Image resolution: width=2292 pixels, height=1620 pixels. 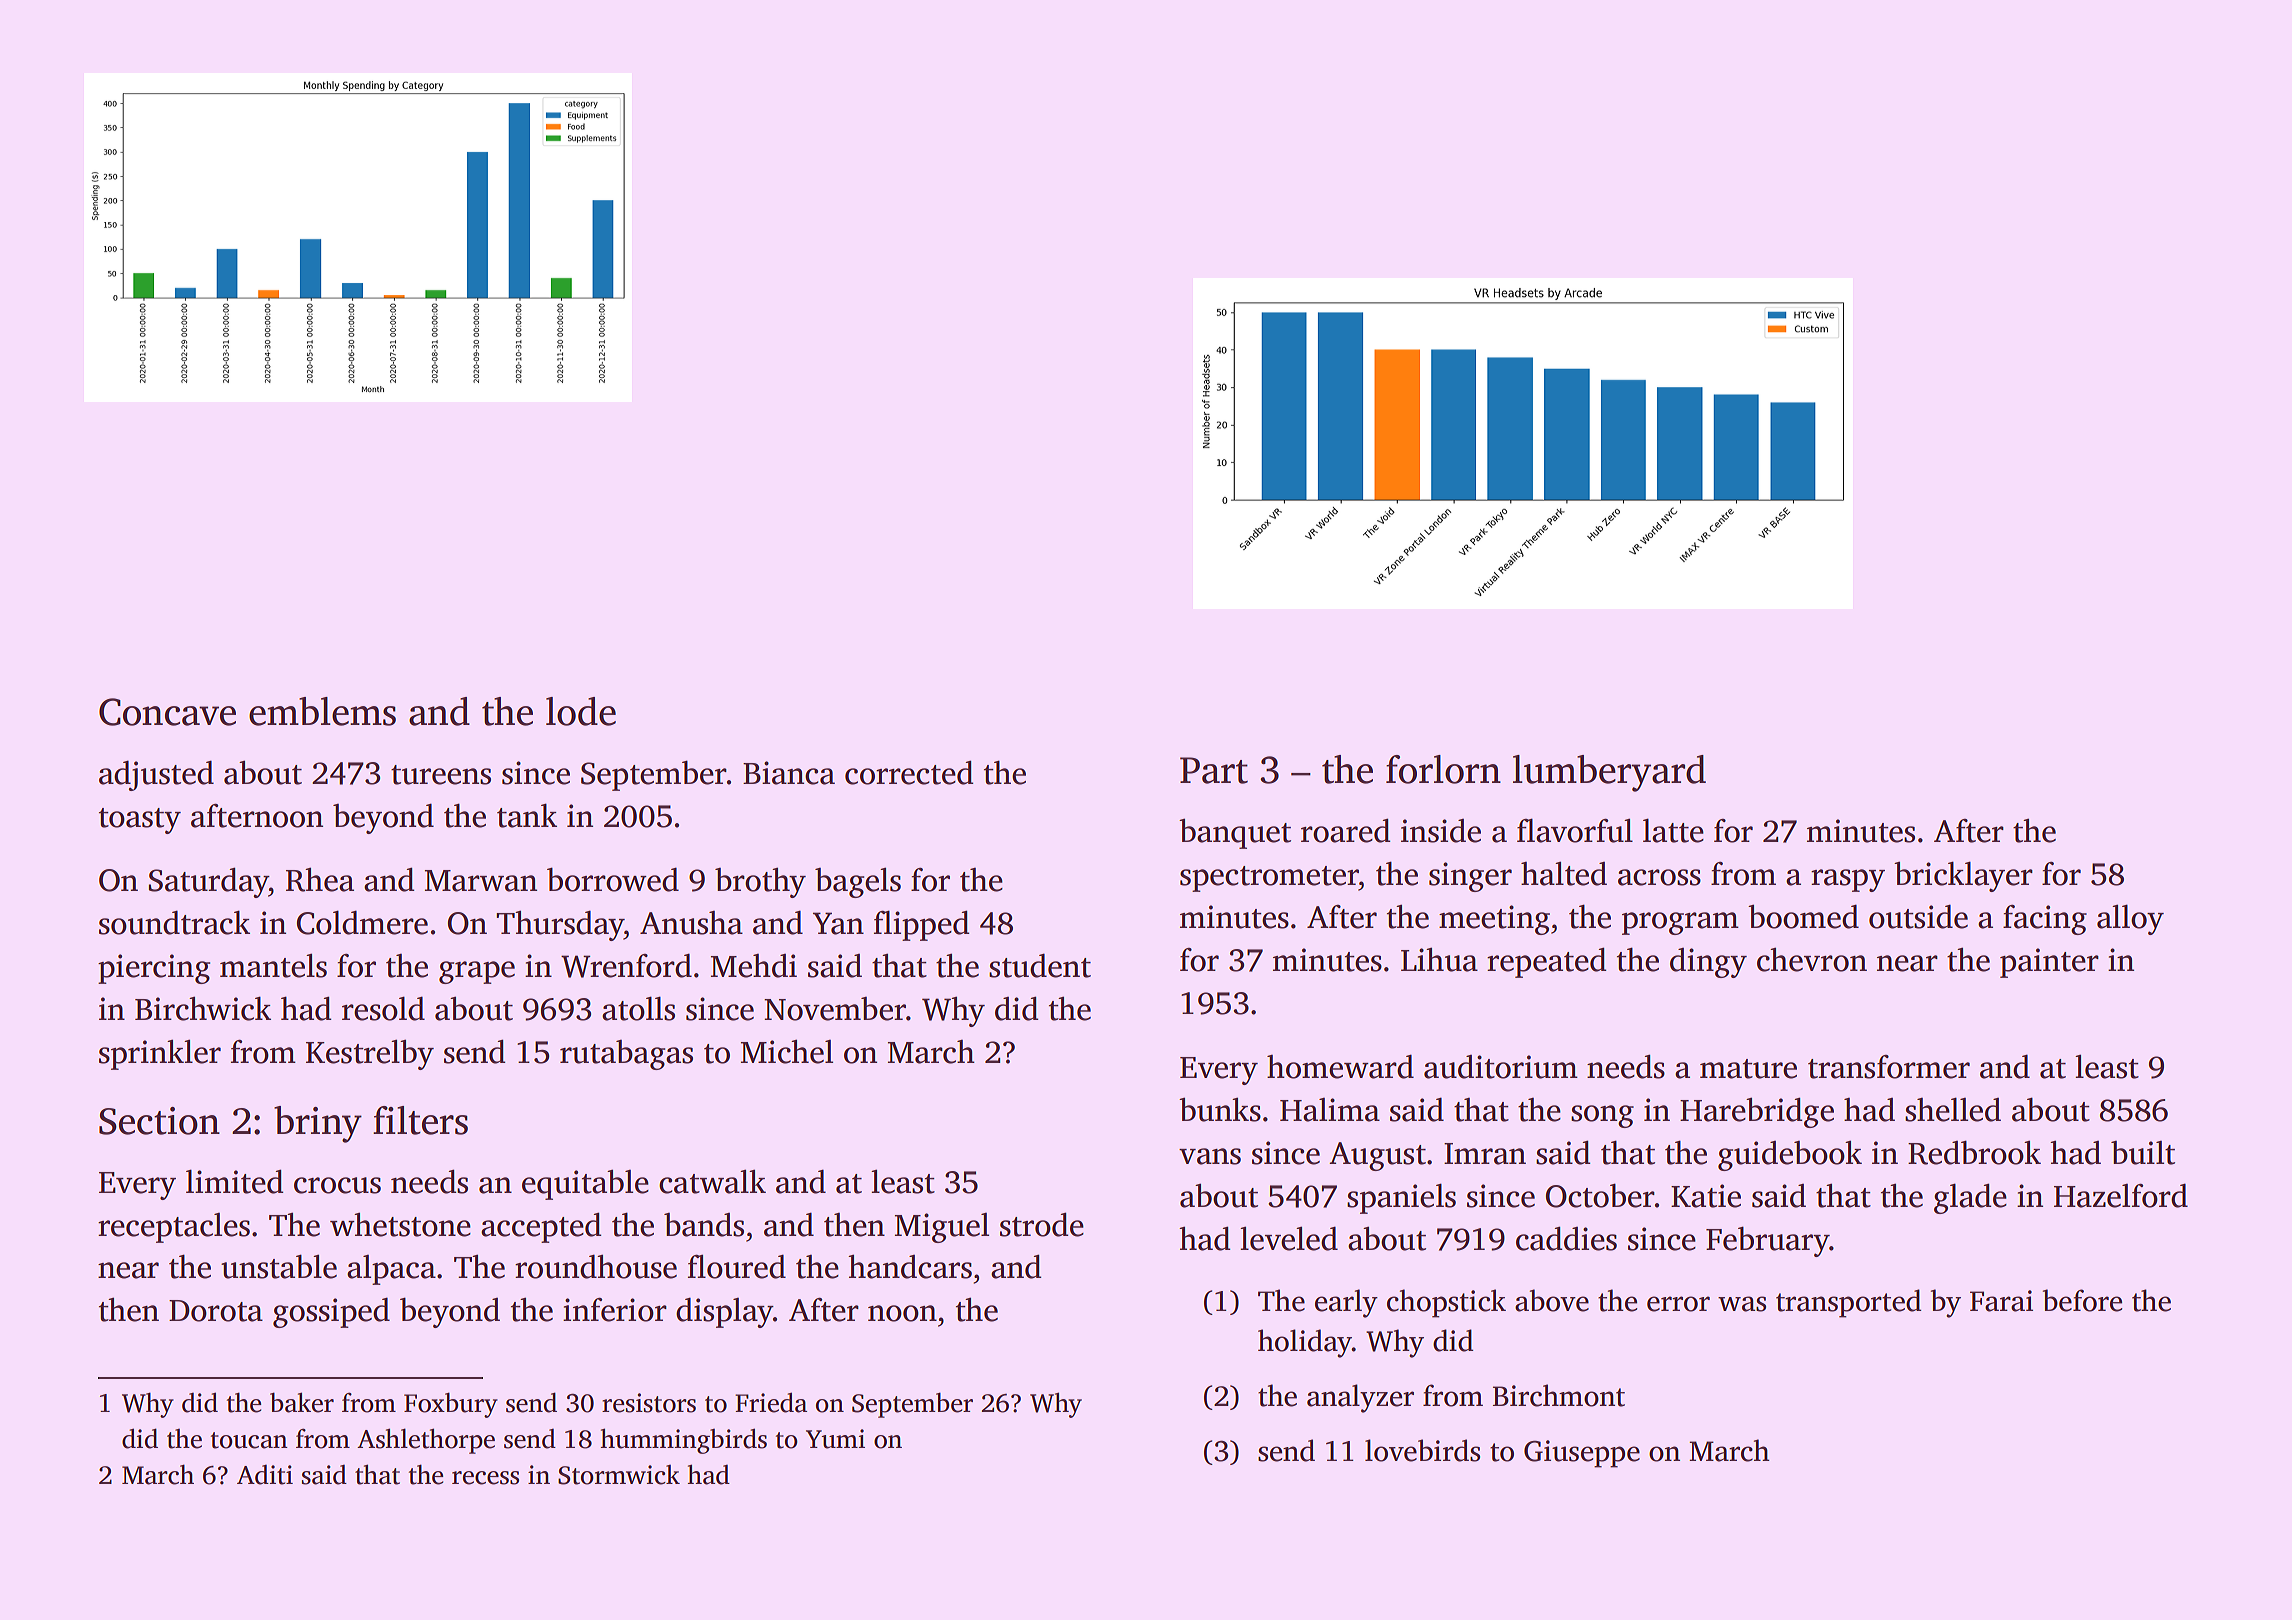 What do you see at coordinates (1963, 876) in the screenshot?
I see `bricklayer` at bounding box center [1963, 876].
